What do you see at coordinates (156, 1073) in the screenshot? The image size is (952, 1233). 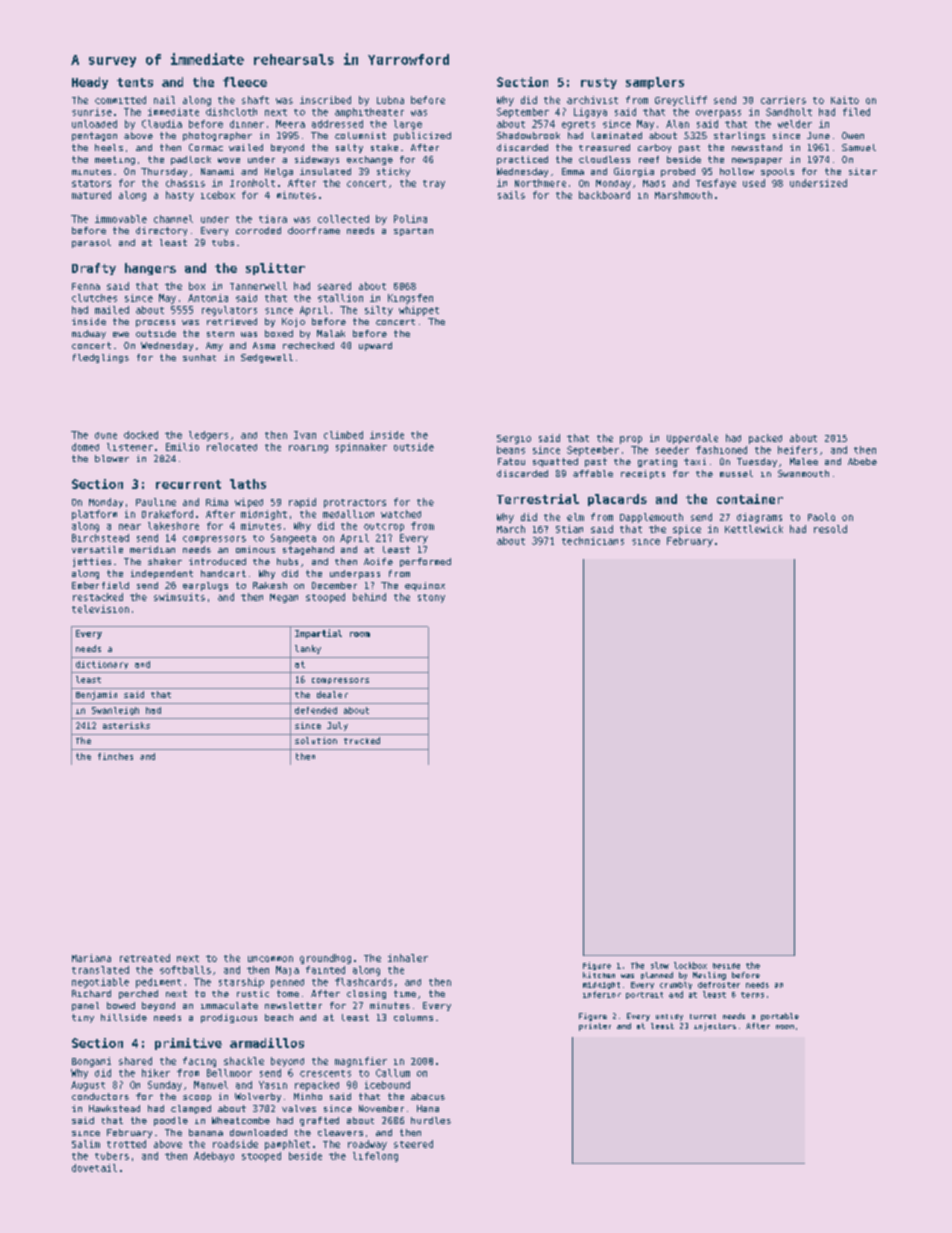 I see `hiker` at bounding box center [156, 1073].
